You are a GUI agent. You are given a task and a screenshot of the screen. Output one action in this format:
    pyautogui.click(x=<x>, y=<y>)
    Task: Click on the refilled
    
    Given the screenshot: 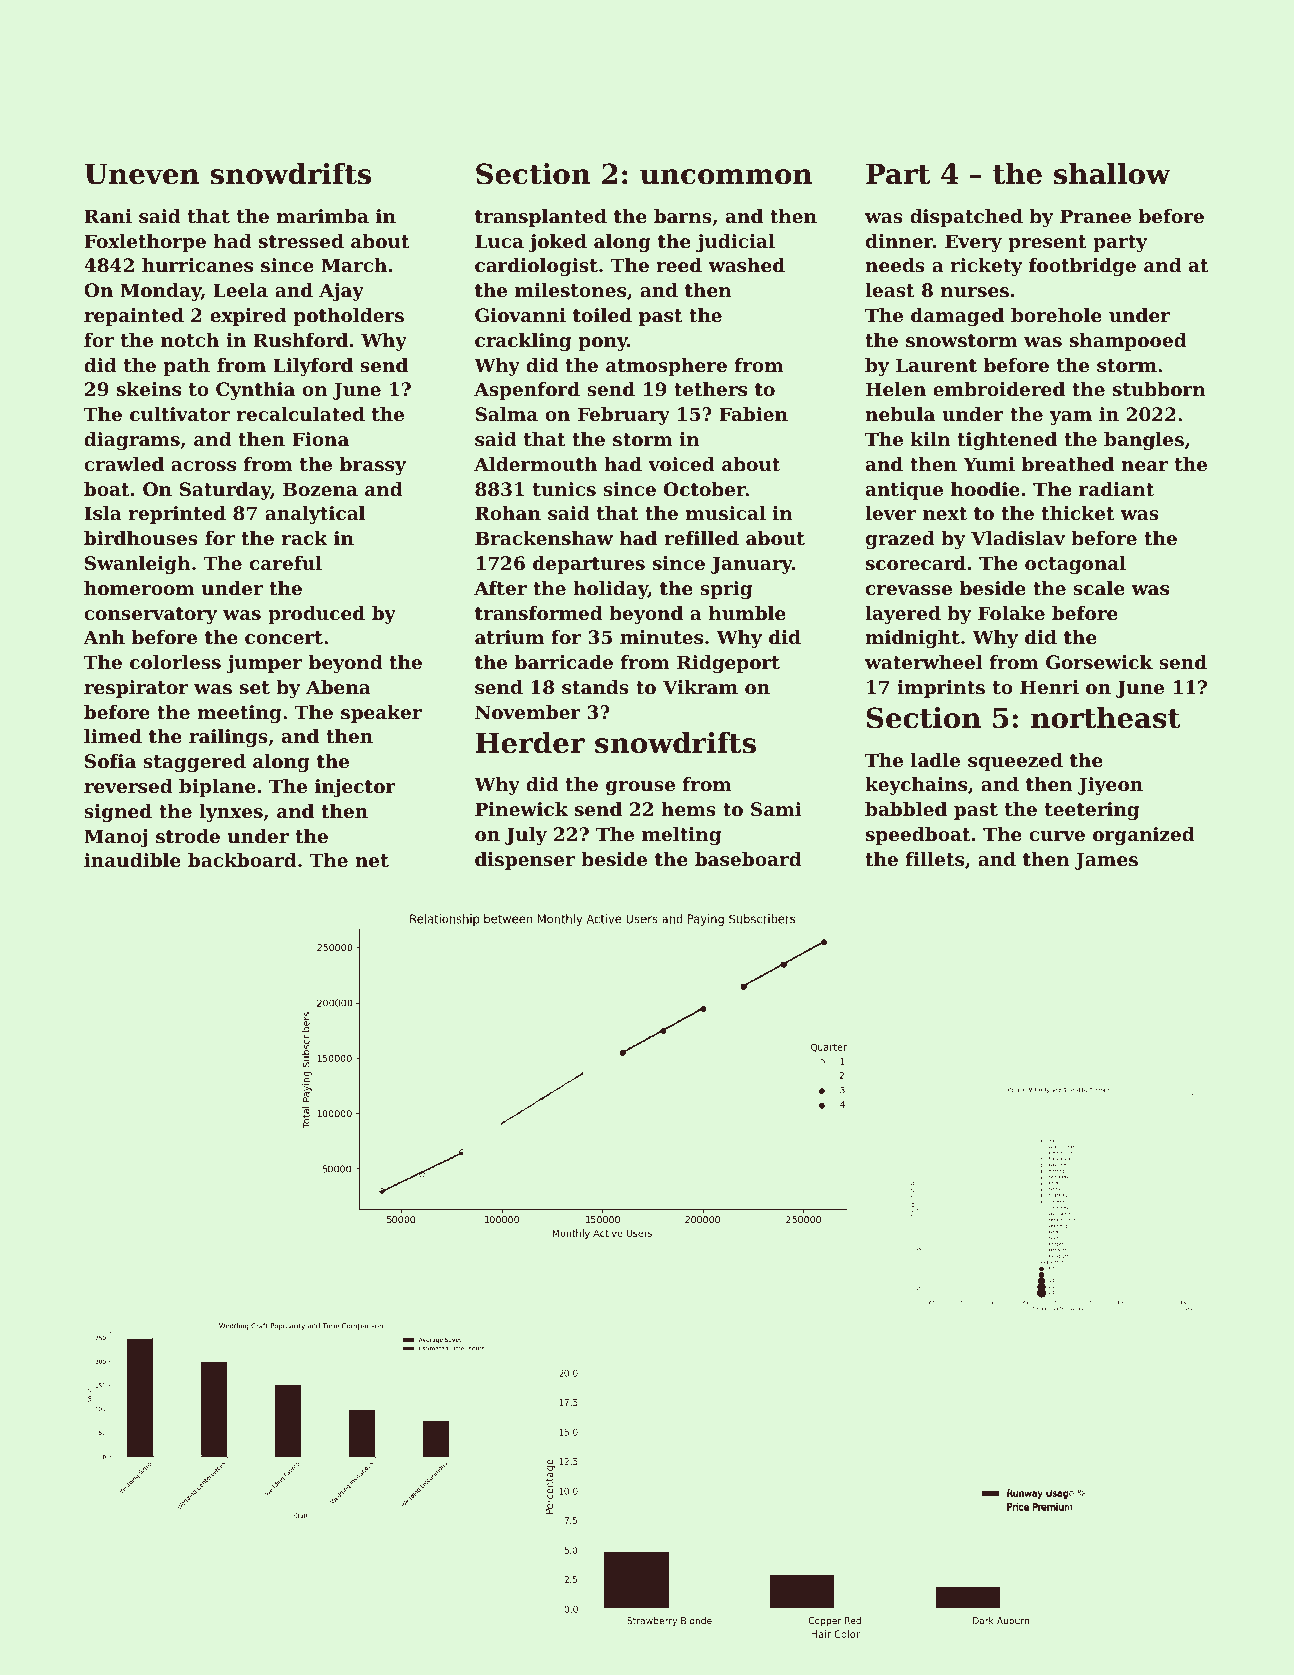 What is the action you would take?
    pyautogui.click(x=701, y=538)
